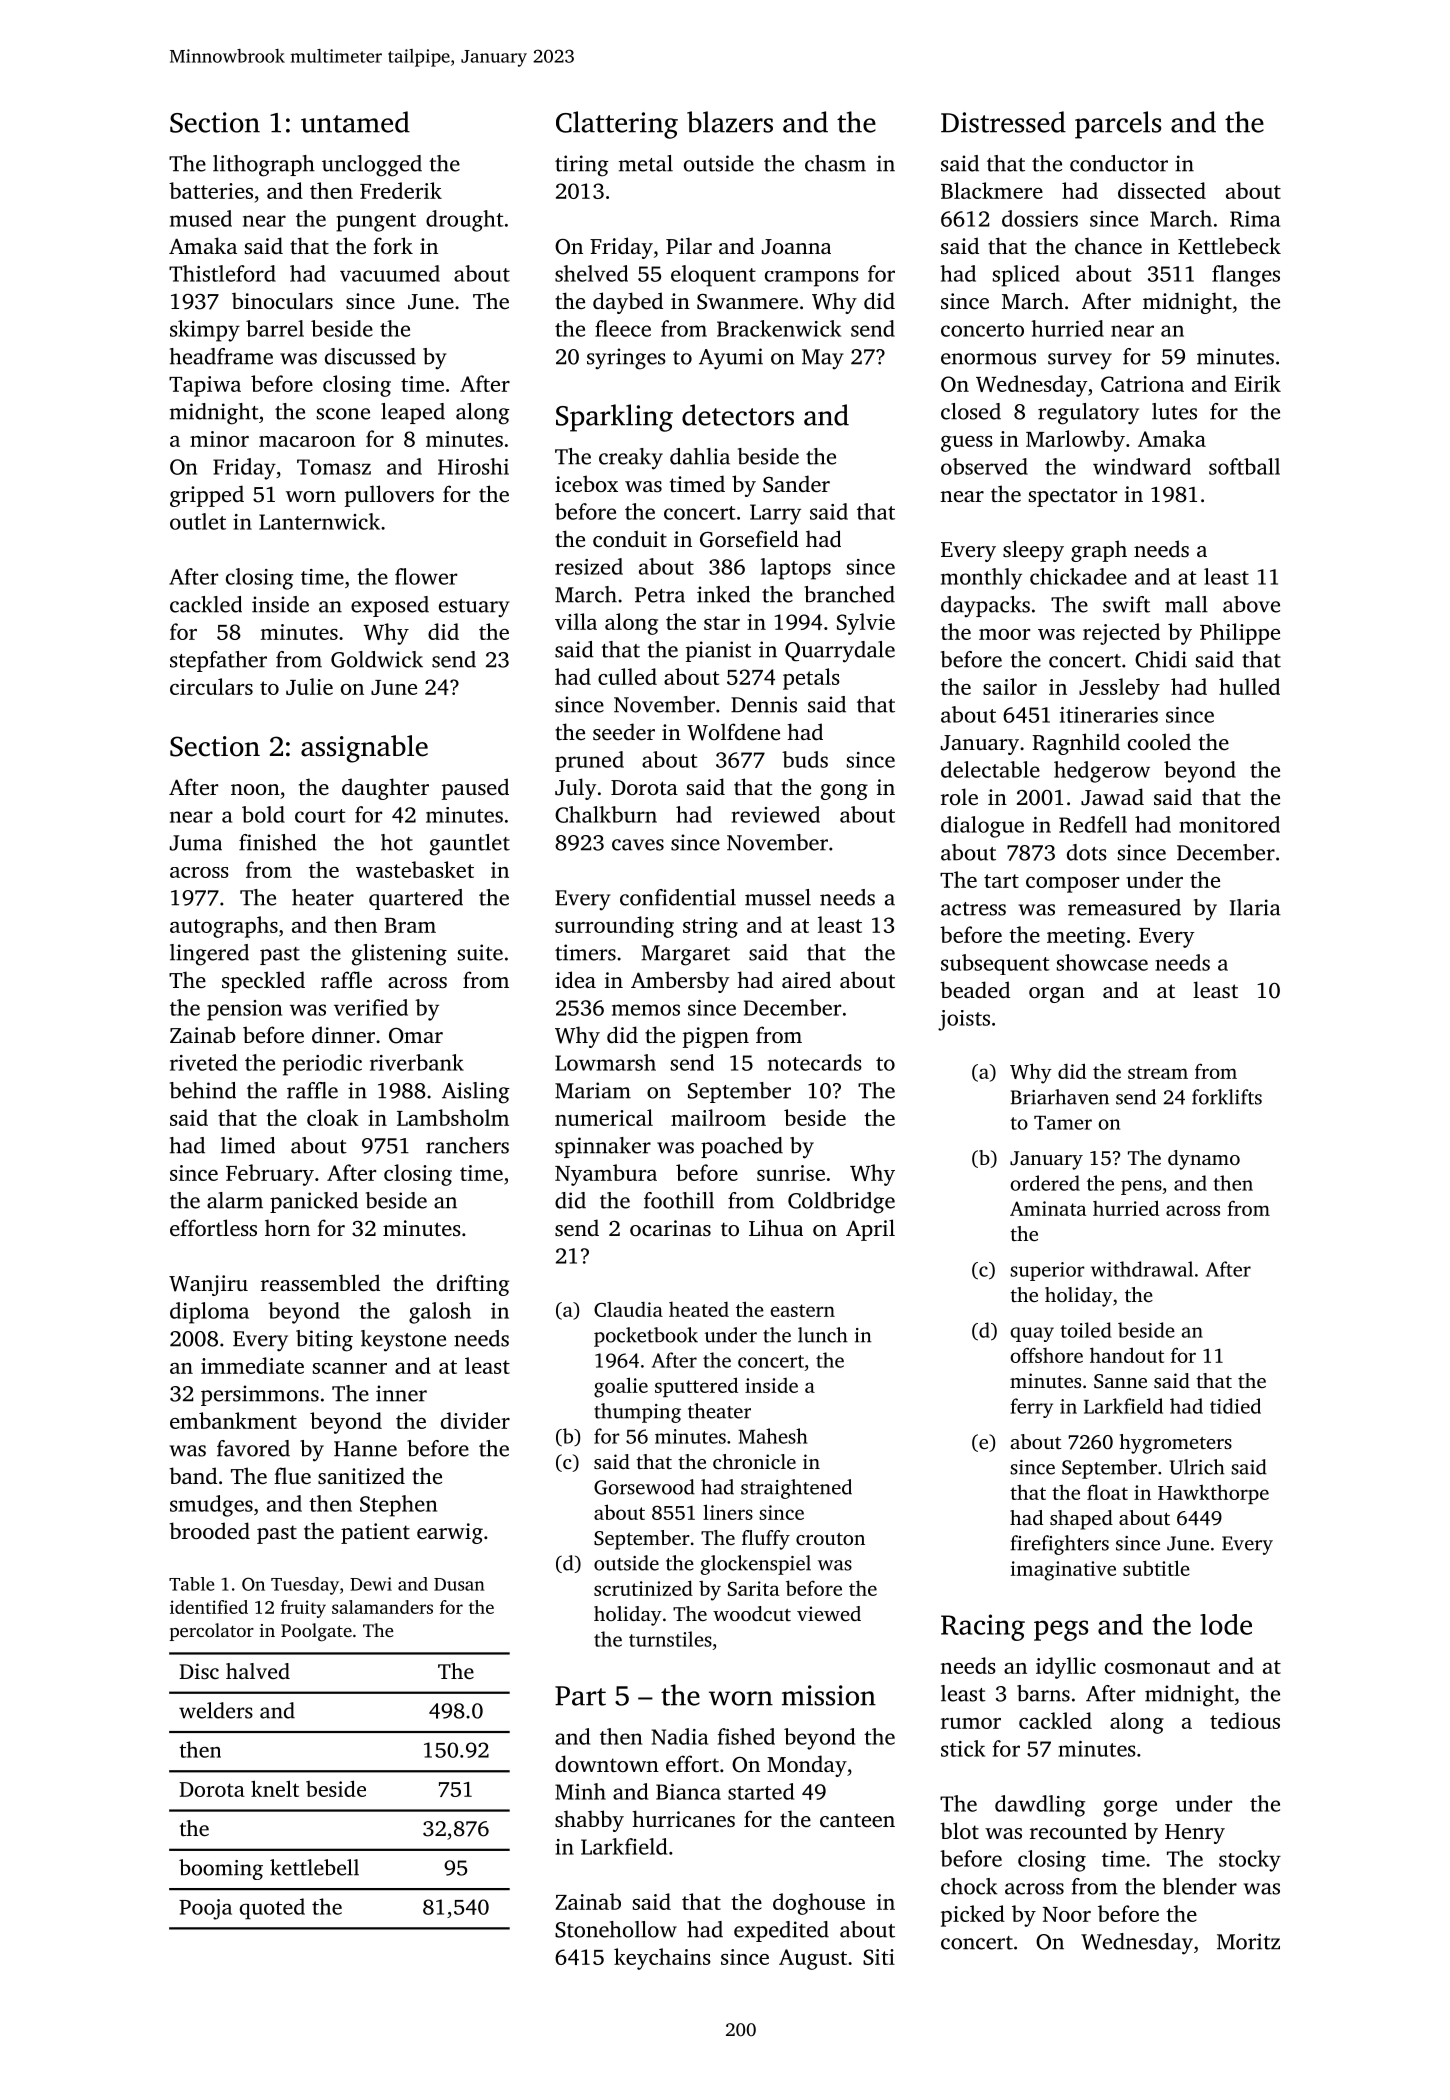  Describe the element at coordinates (614, 418) in the screenshot. I see `Sparkling` at that location.
